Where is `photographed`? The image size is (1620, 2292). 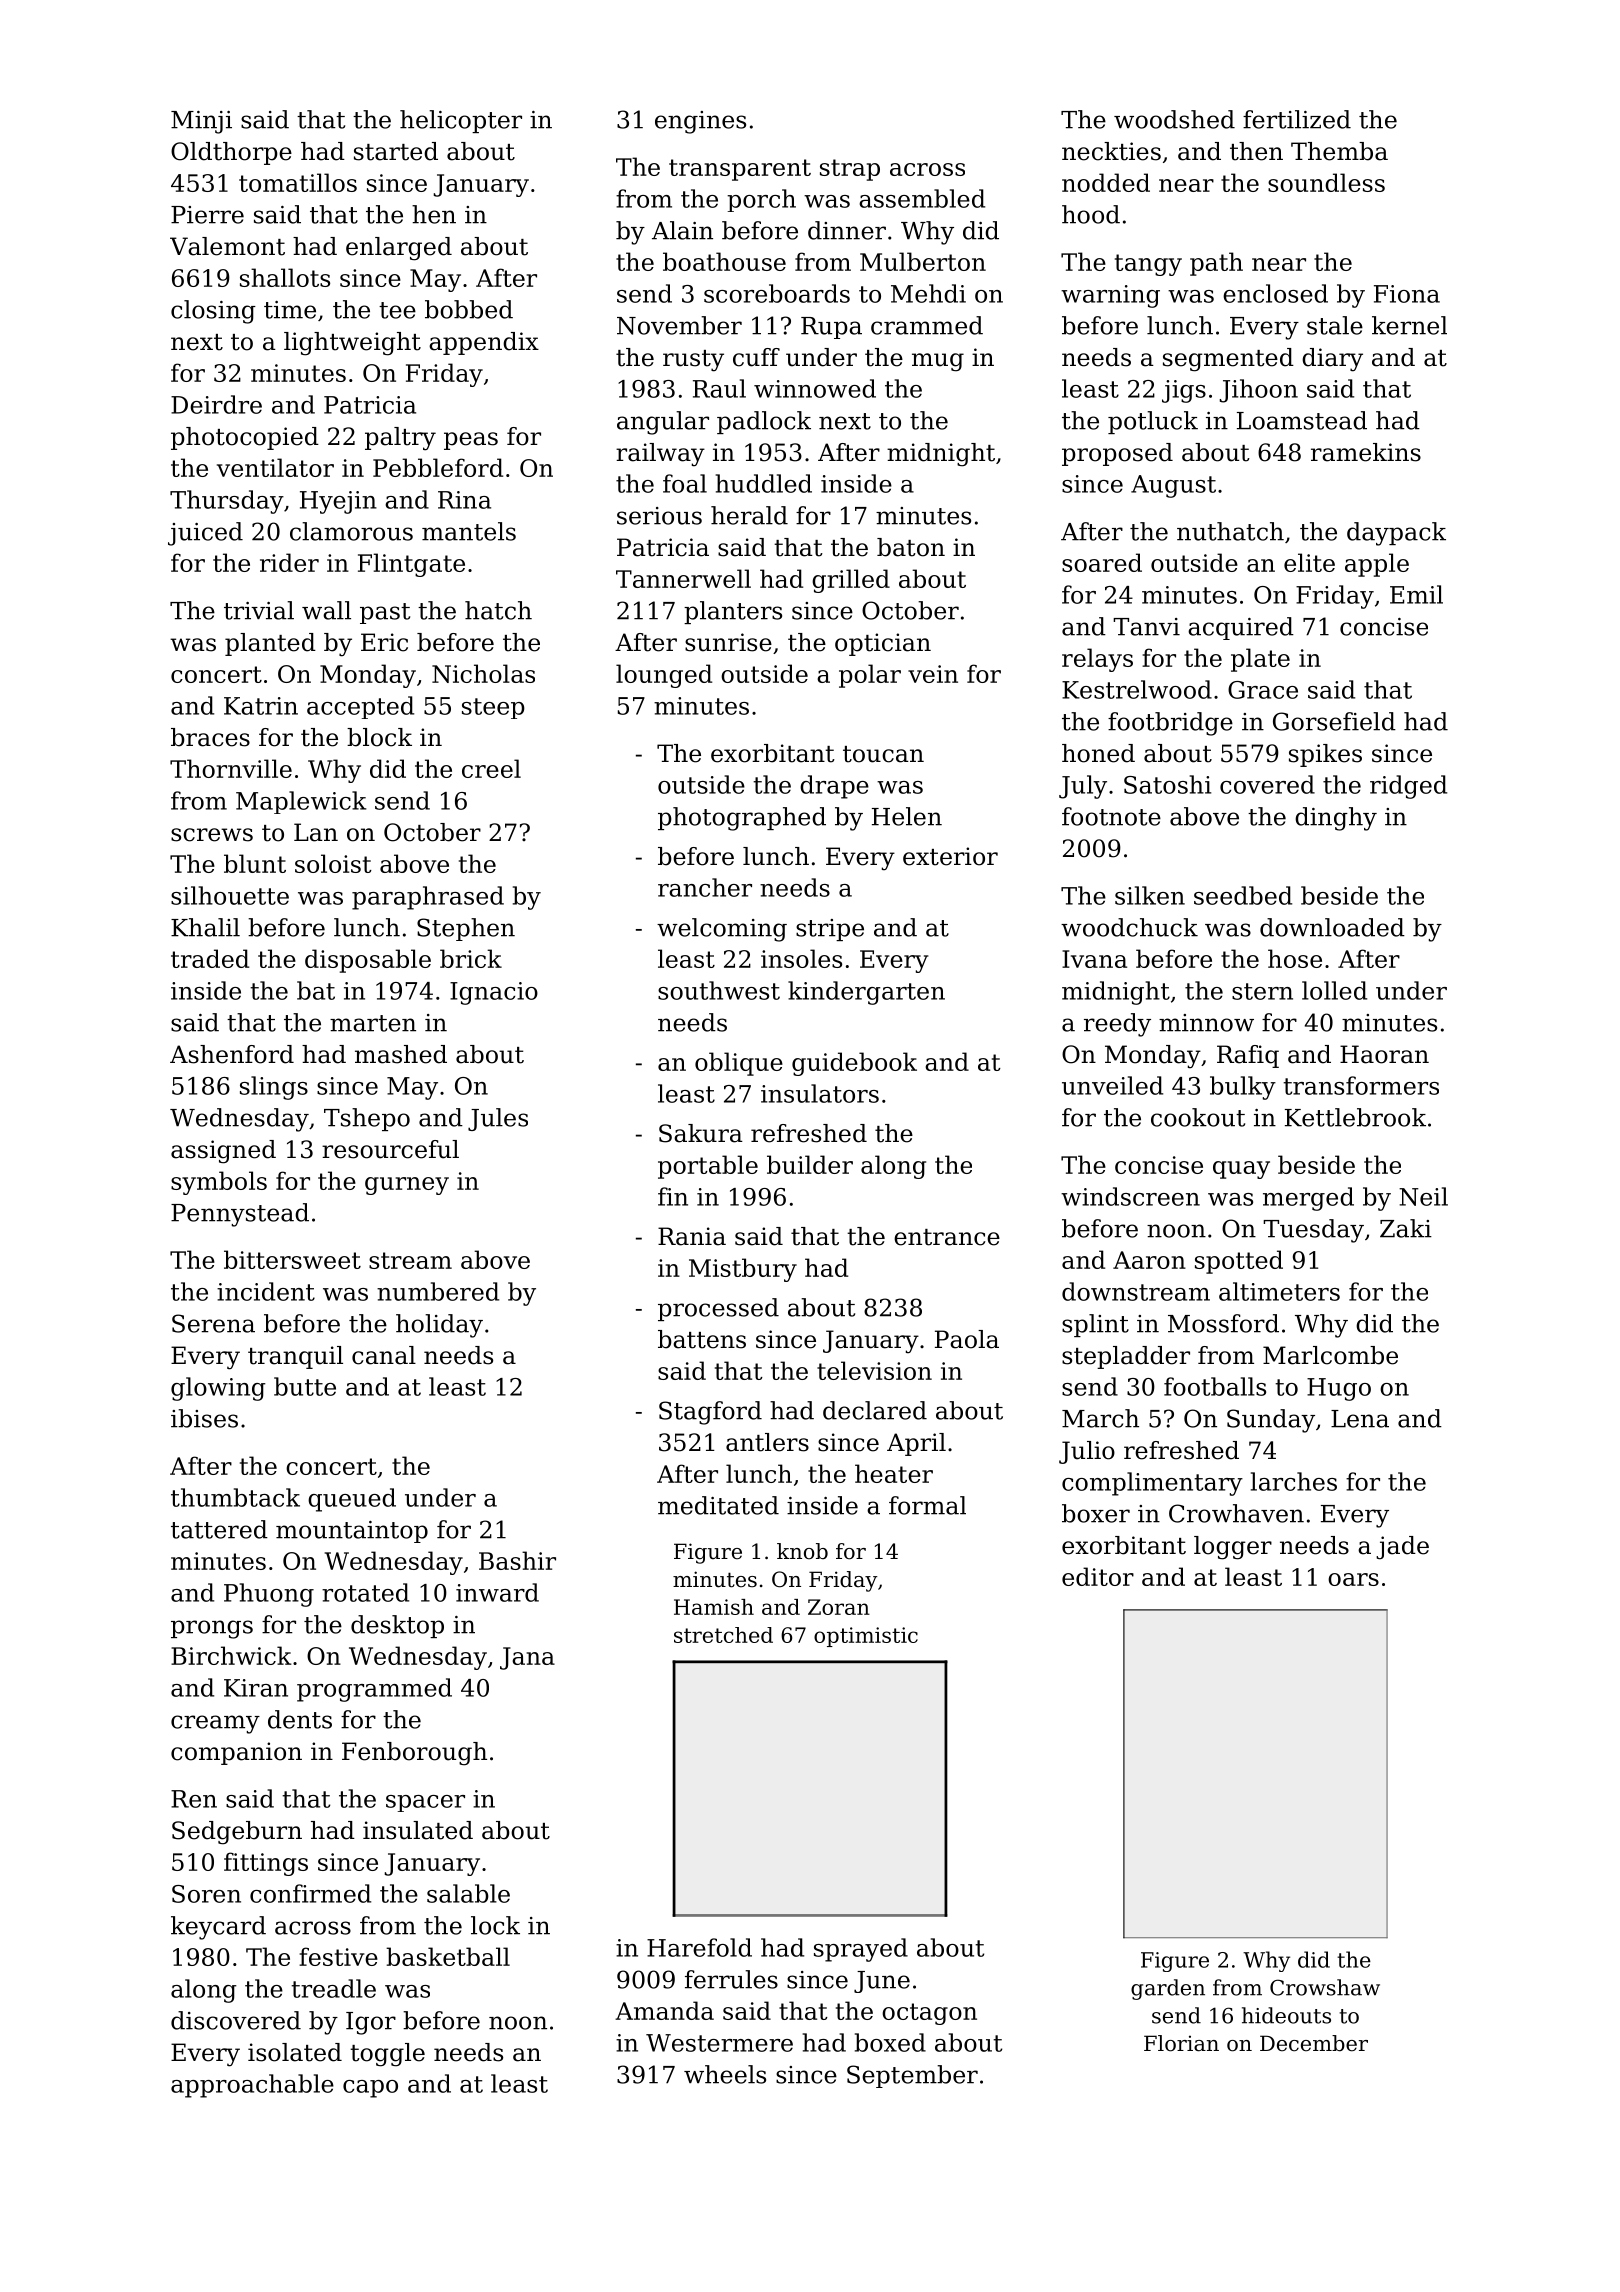
photographed is located at coordinates (742, 819).
